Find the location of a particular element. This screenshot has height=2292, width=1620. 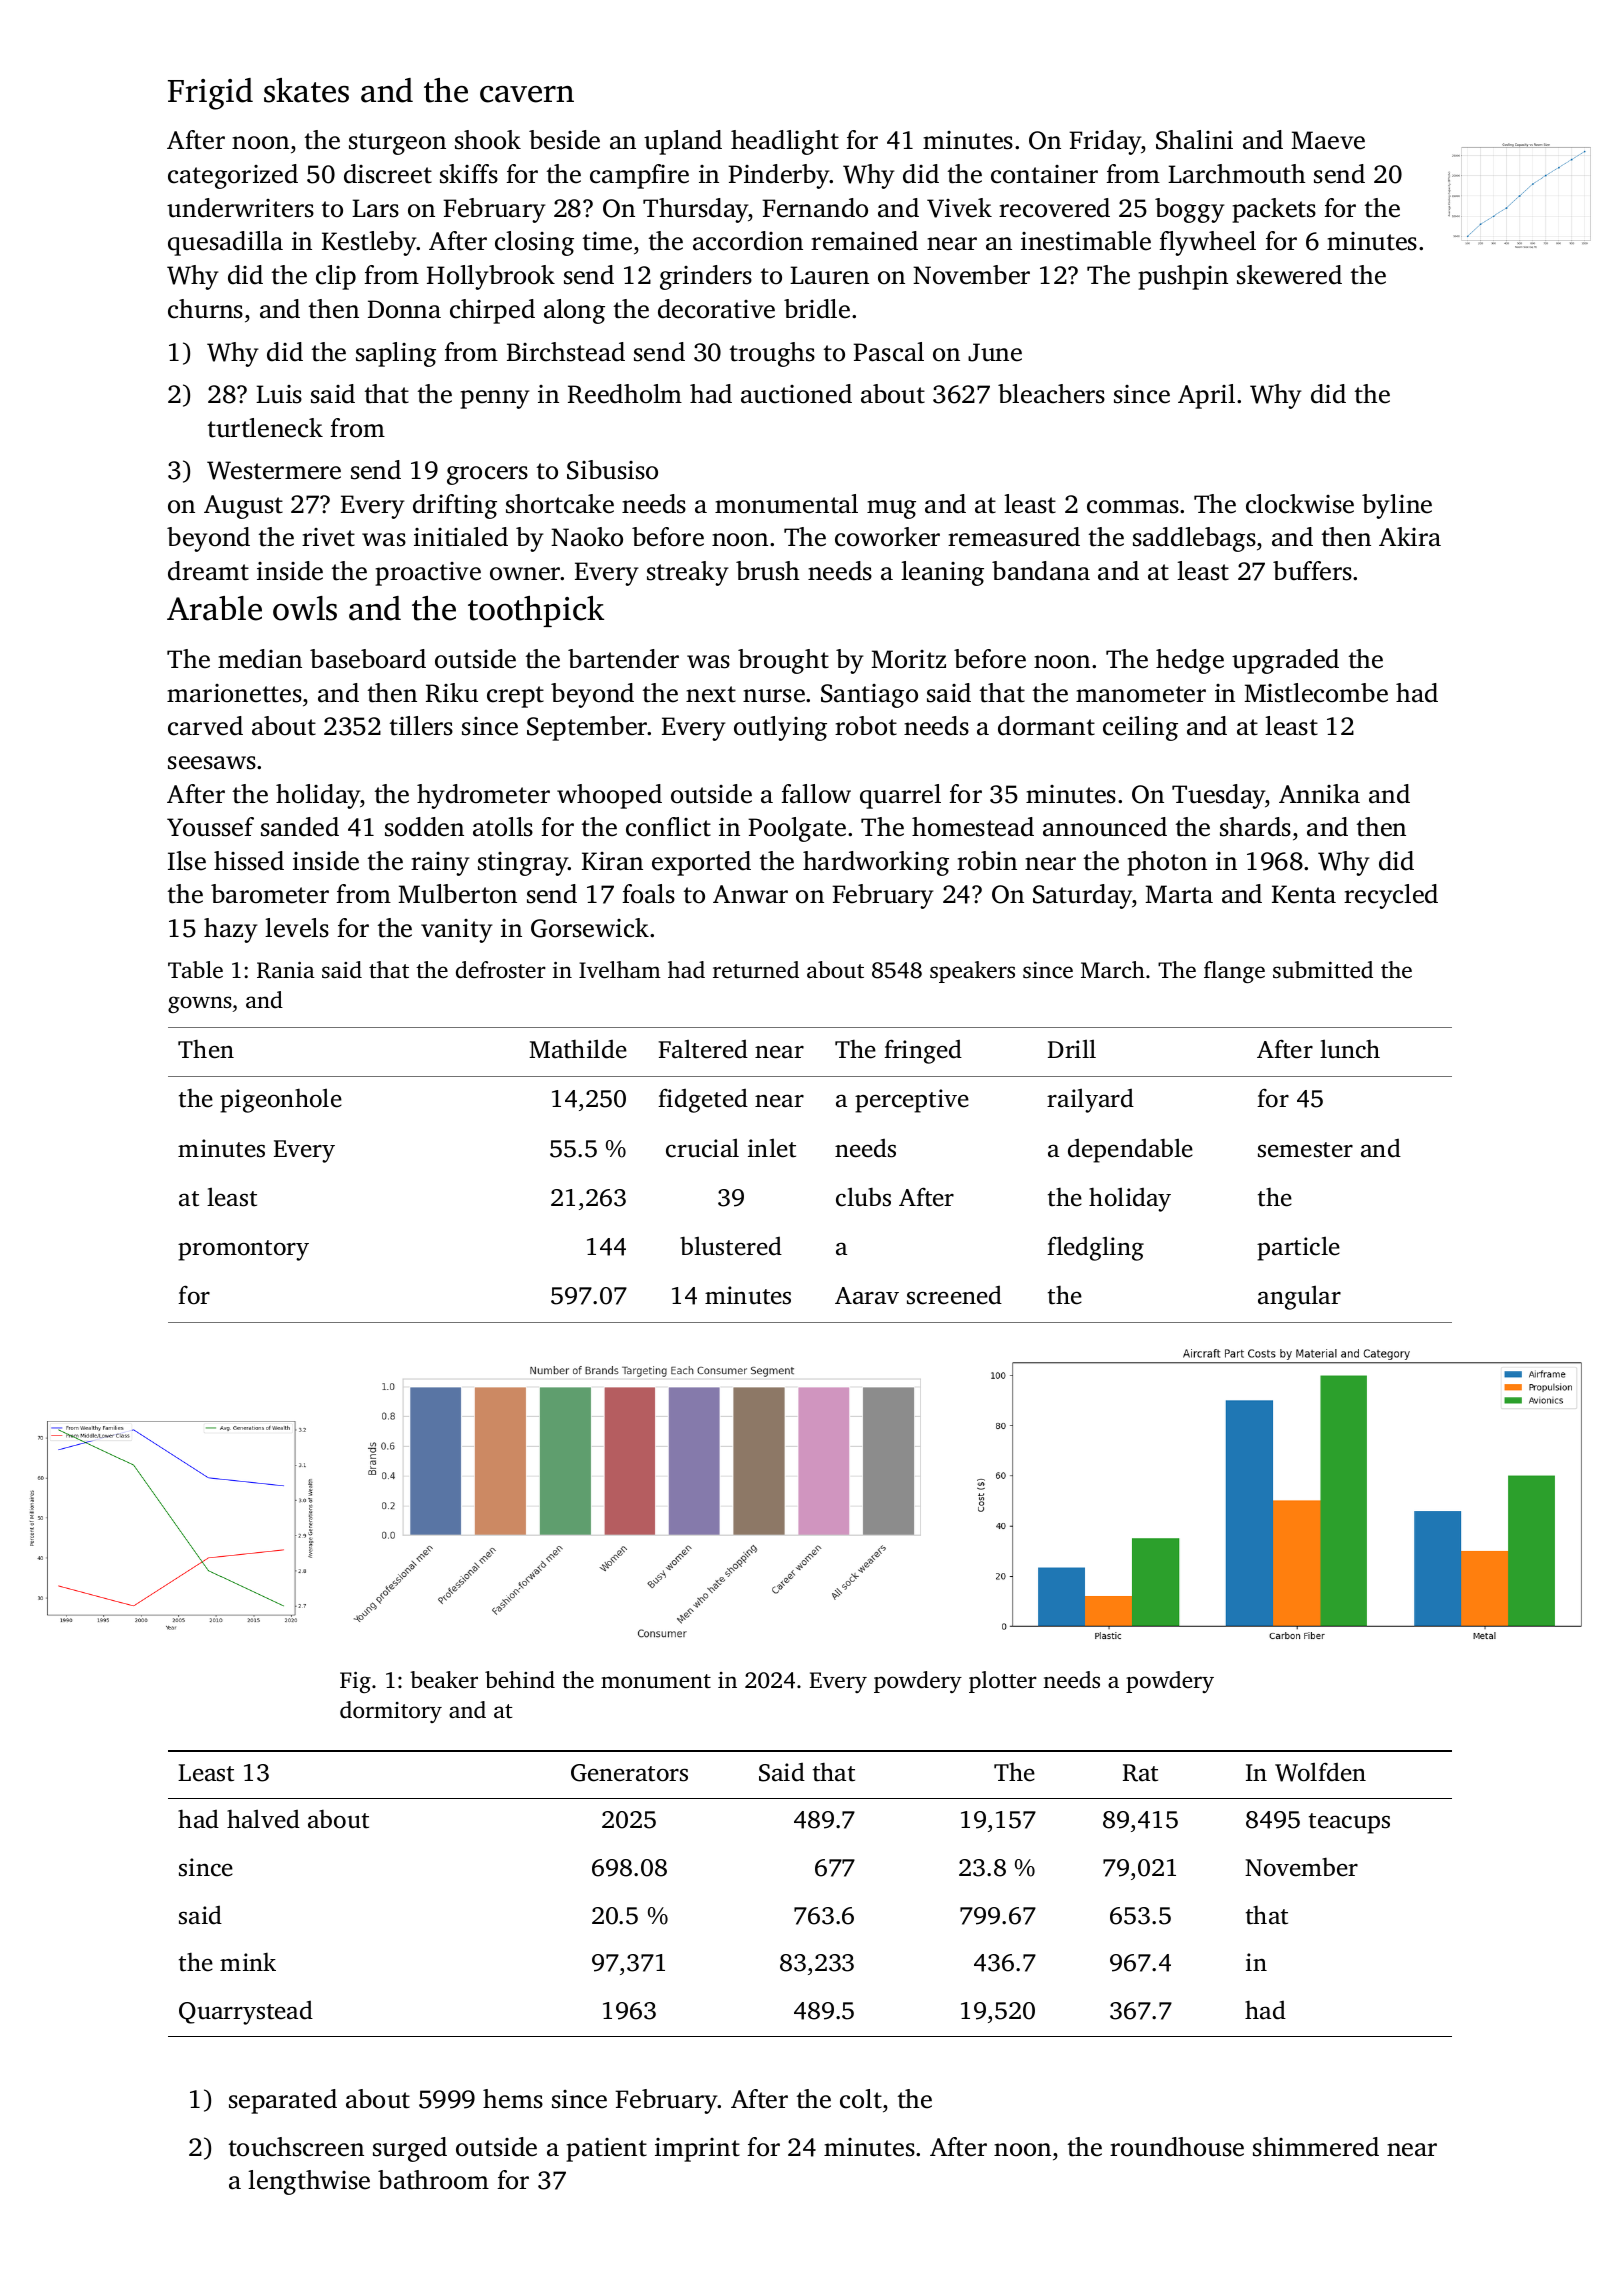

screened is located at coordinates (954, 1295).
